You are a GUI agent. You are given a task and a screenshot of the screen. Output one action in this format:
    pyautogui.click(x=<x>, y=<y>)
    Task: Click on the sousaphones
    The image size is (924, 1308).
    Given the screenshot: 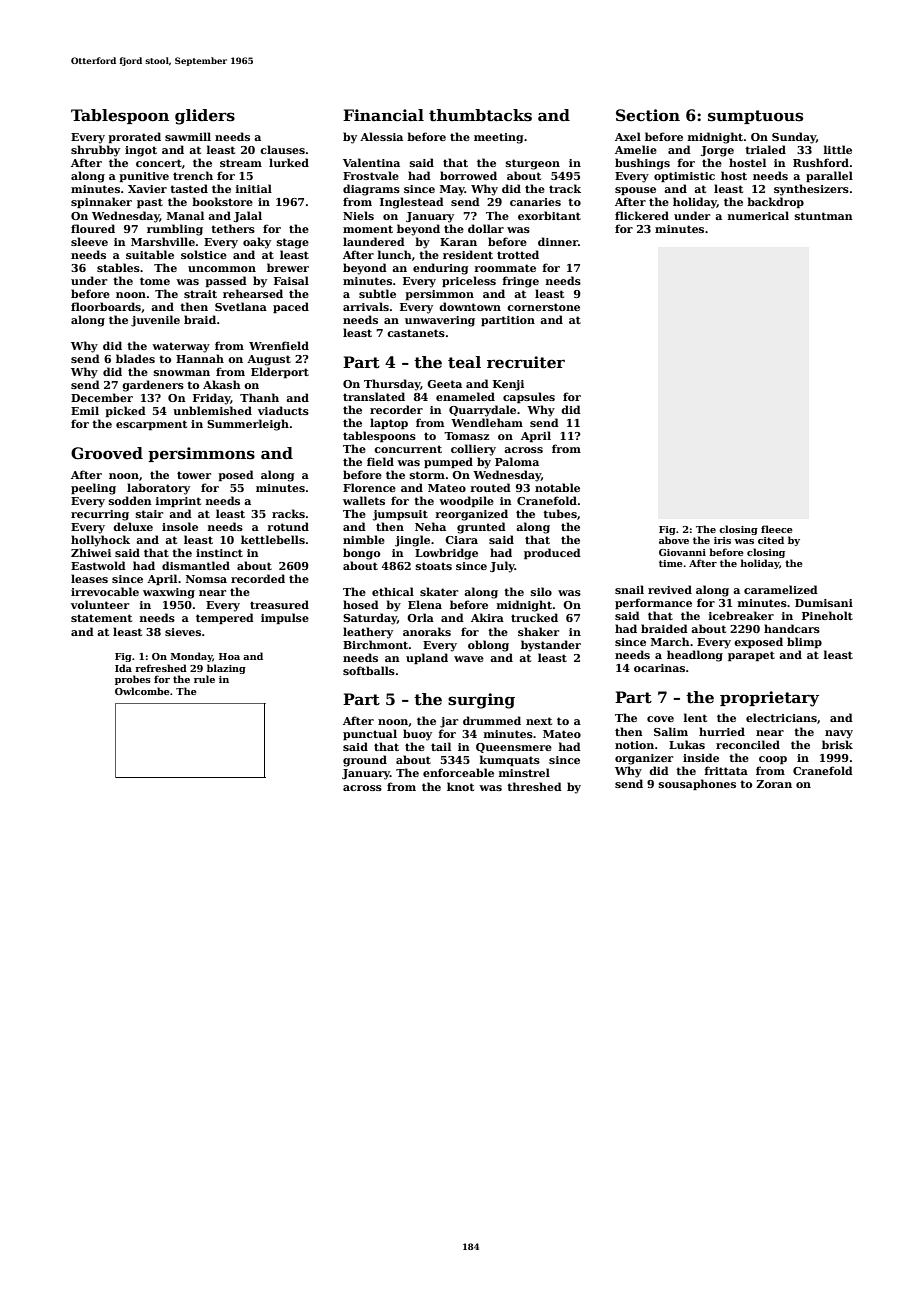 What is the action you would take?
    pyautogui.click(x=697, y=784)
